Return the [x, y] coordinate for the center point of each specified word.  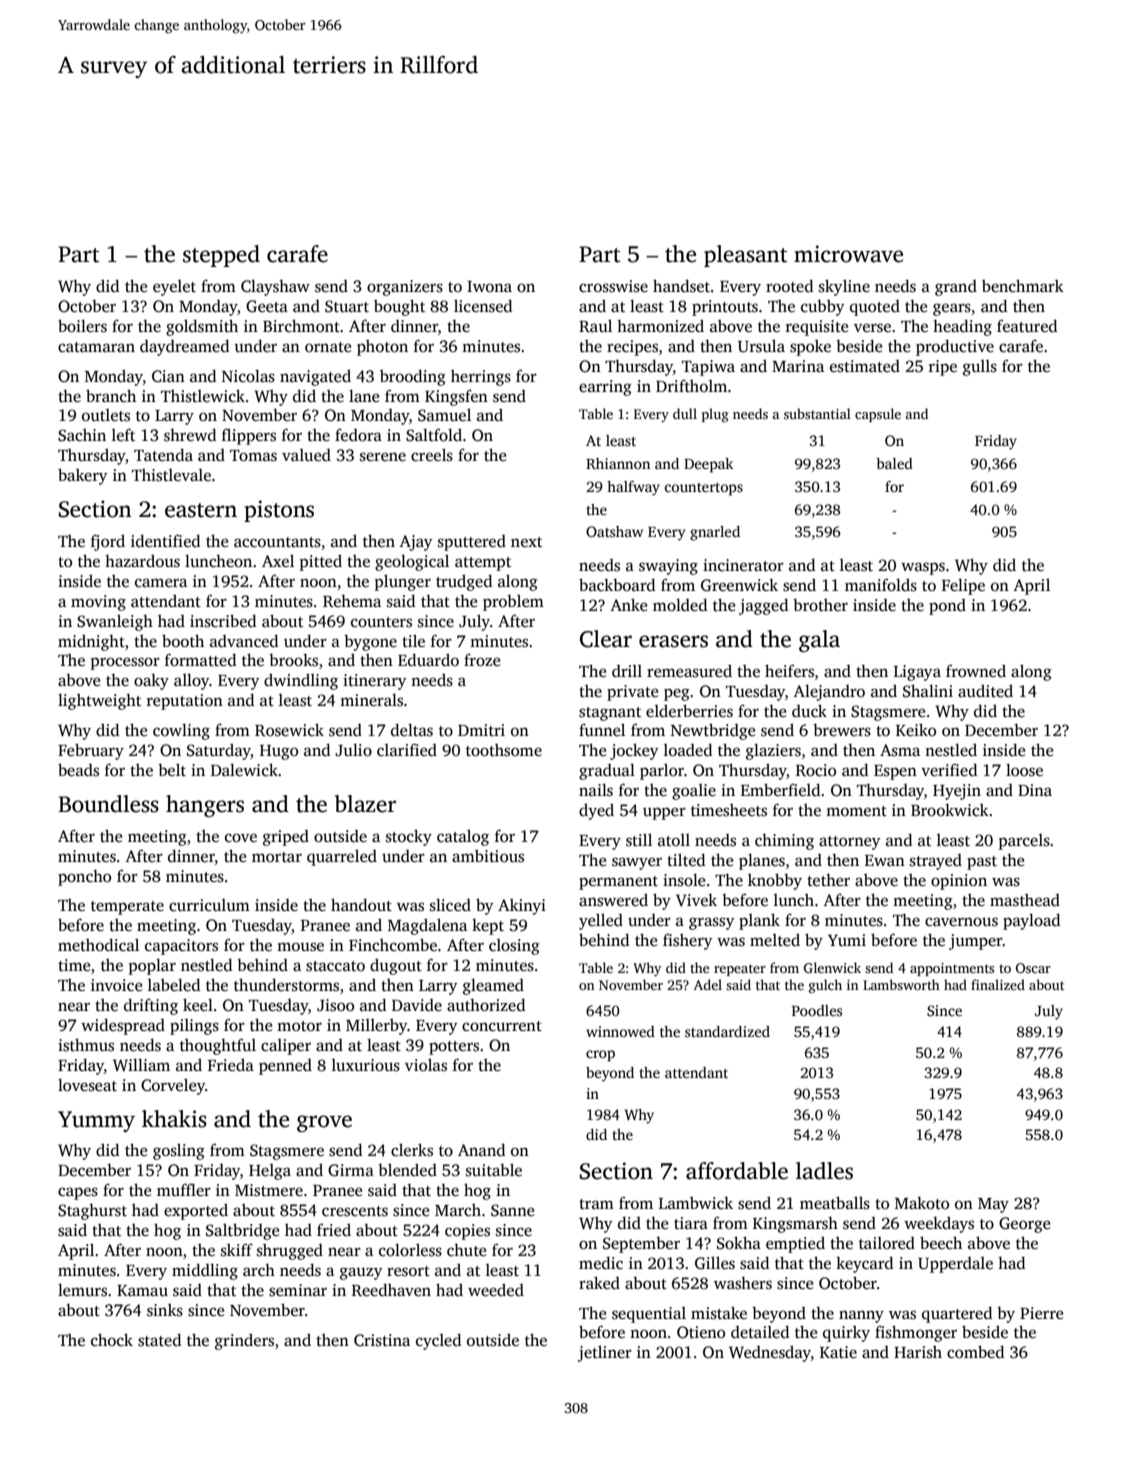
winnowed [620, 1031]
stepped [221, 256]
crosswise [613, 286]
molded [680, 605]
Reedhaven [391, 1290]
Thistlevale [171, 475]
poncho [84, 877]
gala [819, 641]
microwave [848, 254]
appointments [952, 969]
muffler [184, 1190]
